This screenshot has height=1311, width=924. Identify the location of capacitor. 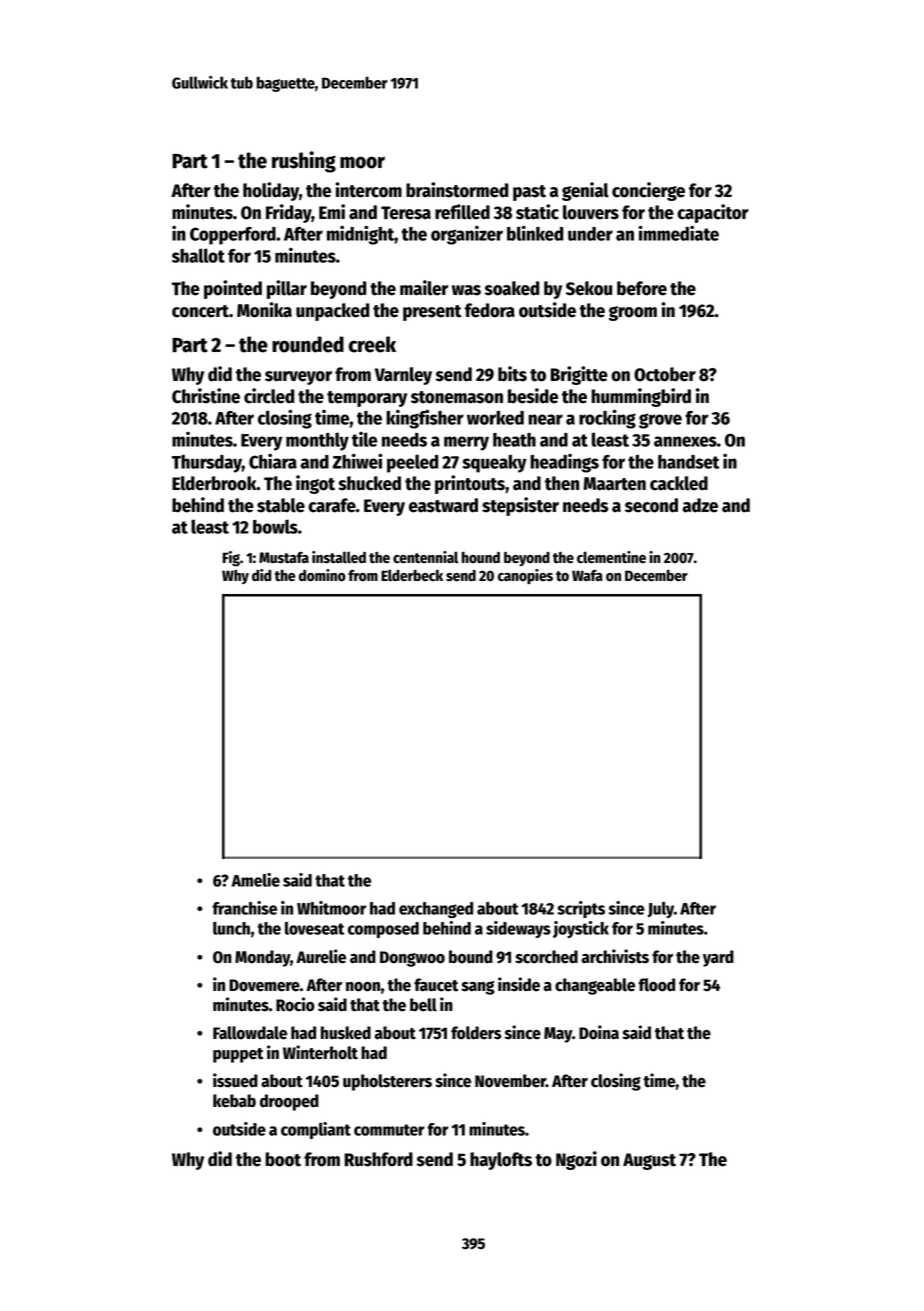
(713, 213).
